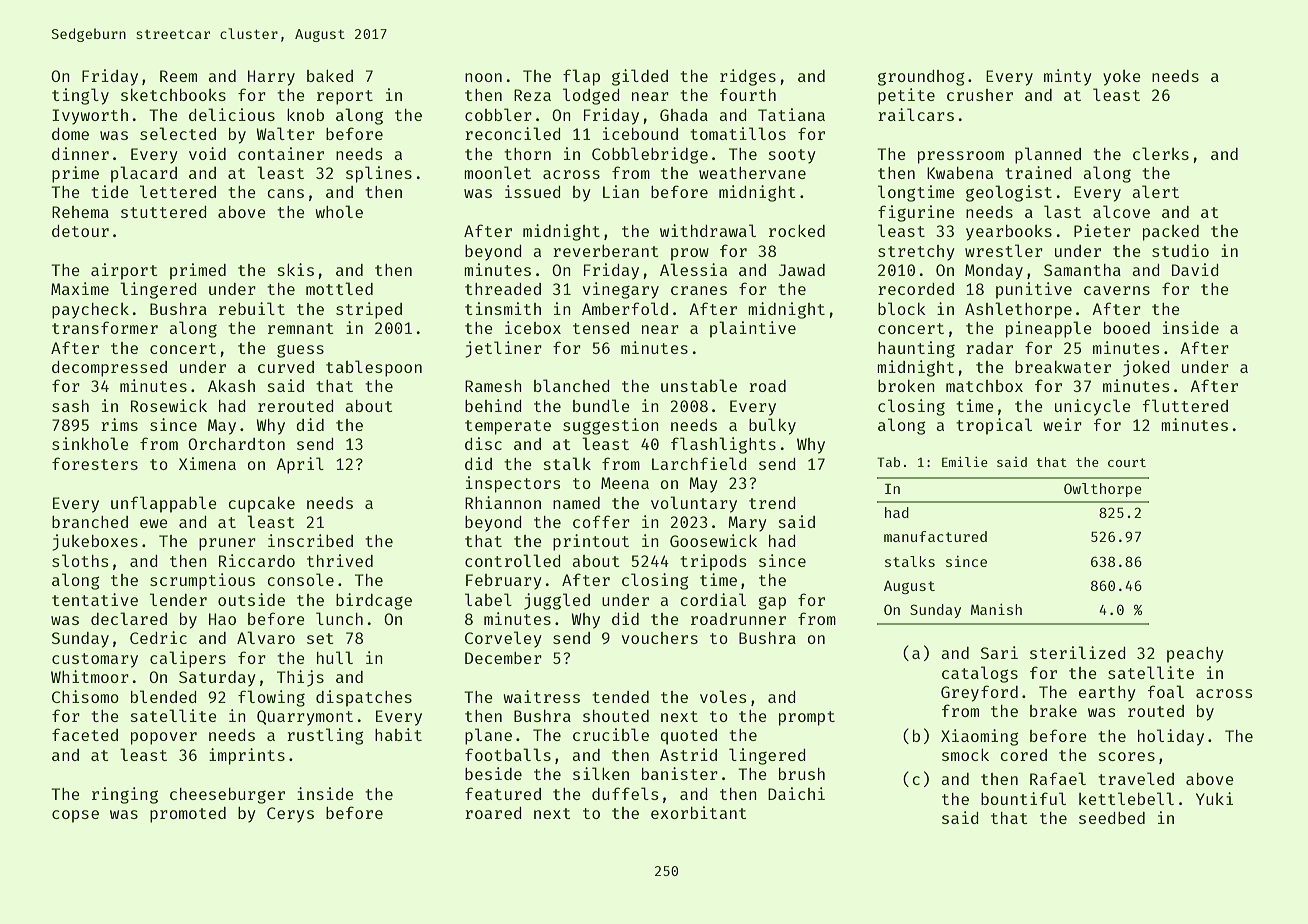  What do you see at coordinates (188, 815) in the document?
I see `promoted` at bounding box center [188, 815].
